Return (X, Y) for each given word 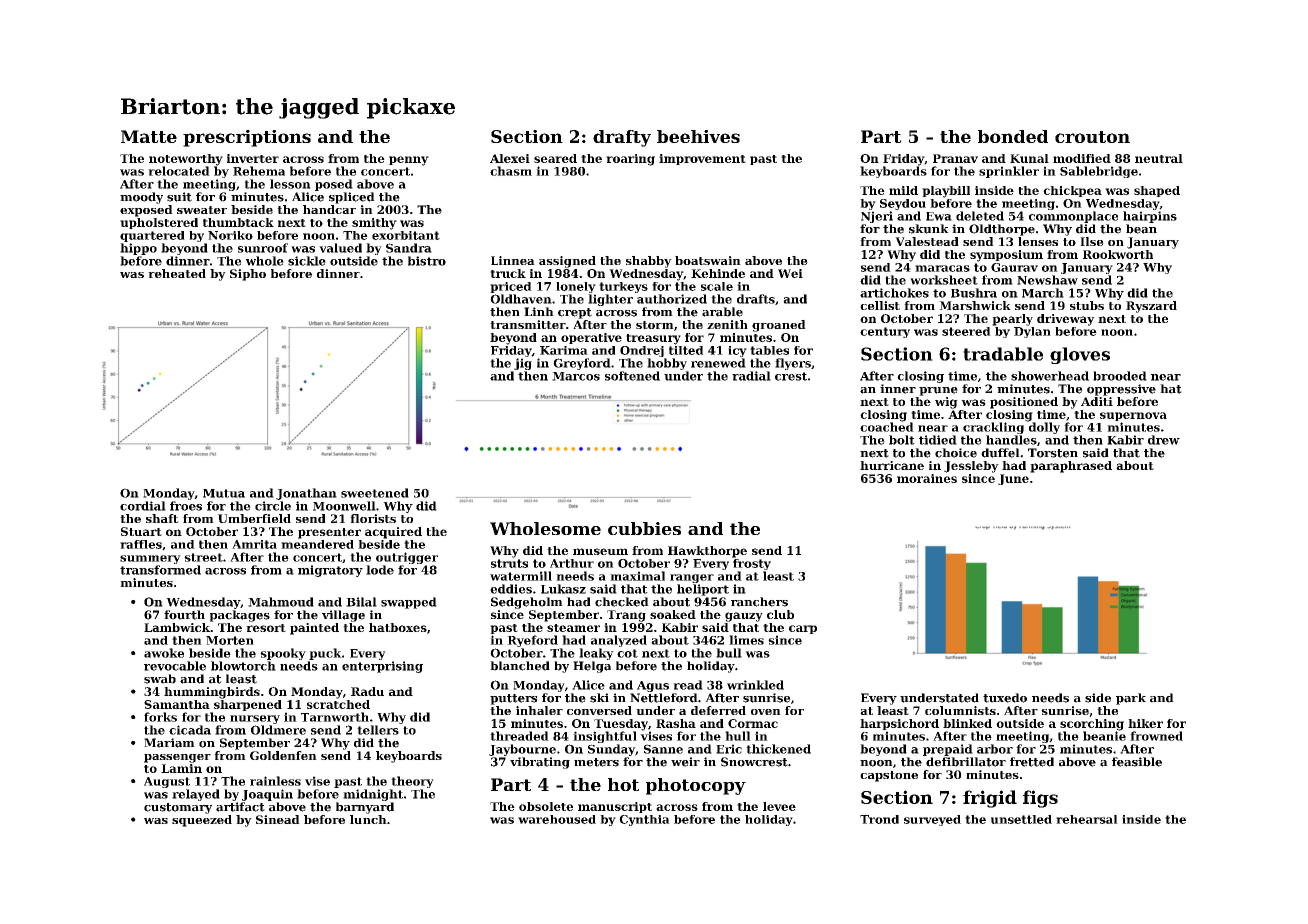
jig (523, 364)
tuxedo (1005, 698)
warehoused (557, 819)
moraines (927, 478)
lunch (368, 819)
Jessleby (971, 467)
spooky (283, 654)
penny (409, 161)
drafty (622, 138)
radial (751, 376)
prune (938, 391)
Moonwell (344, 506)
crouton (1092, 137)
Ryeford (532, 641)
